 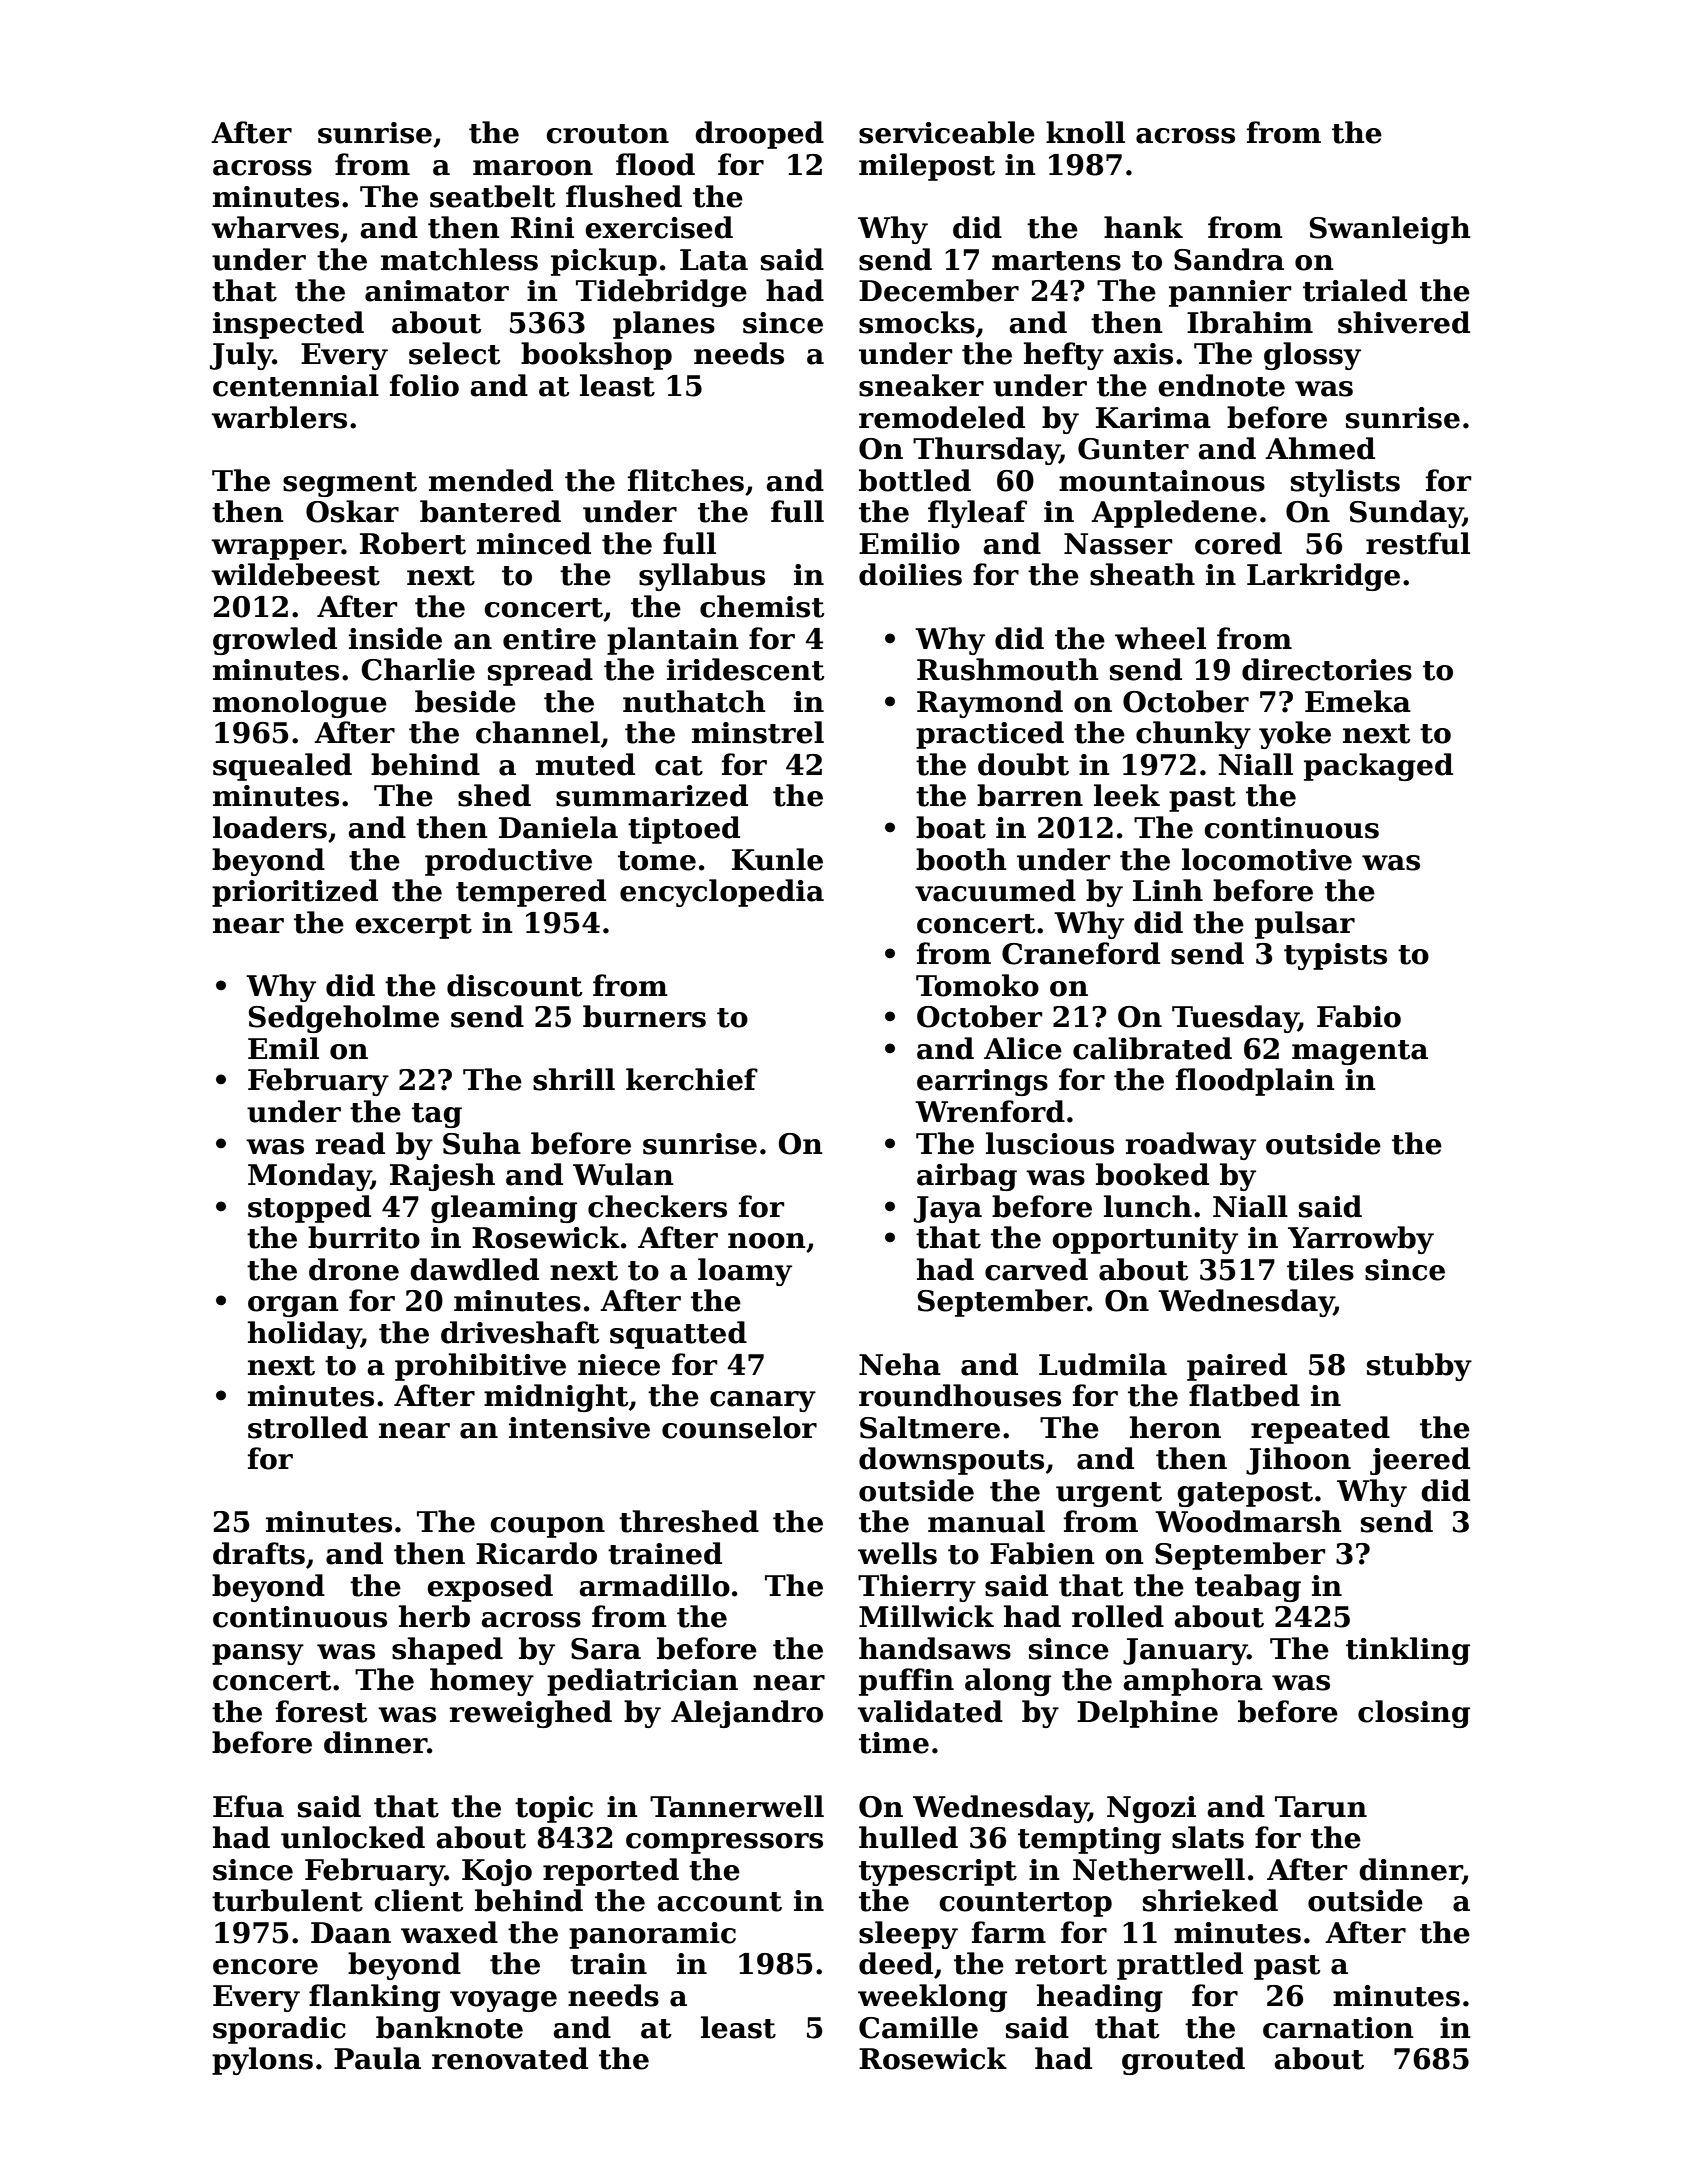 What do you see at coordinates (1321, 1807) in the document?
I see `Tarun` at bounding box center [1321, 1807].
